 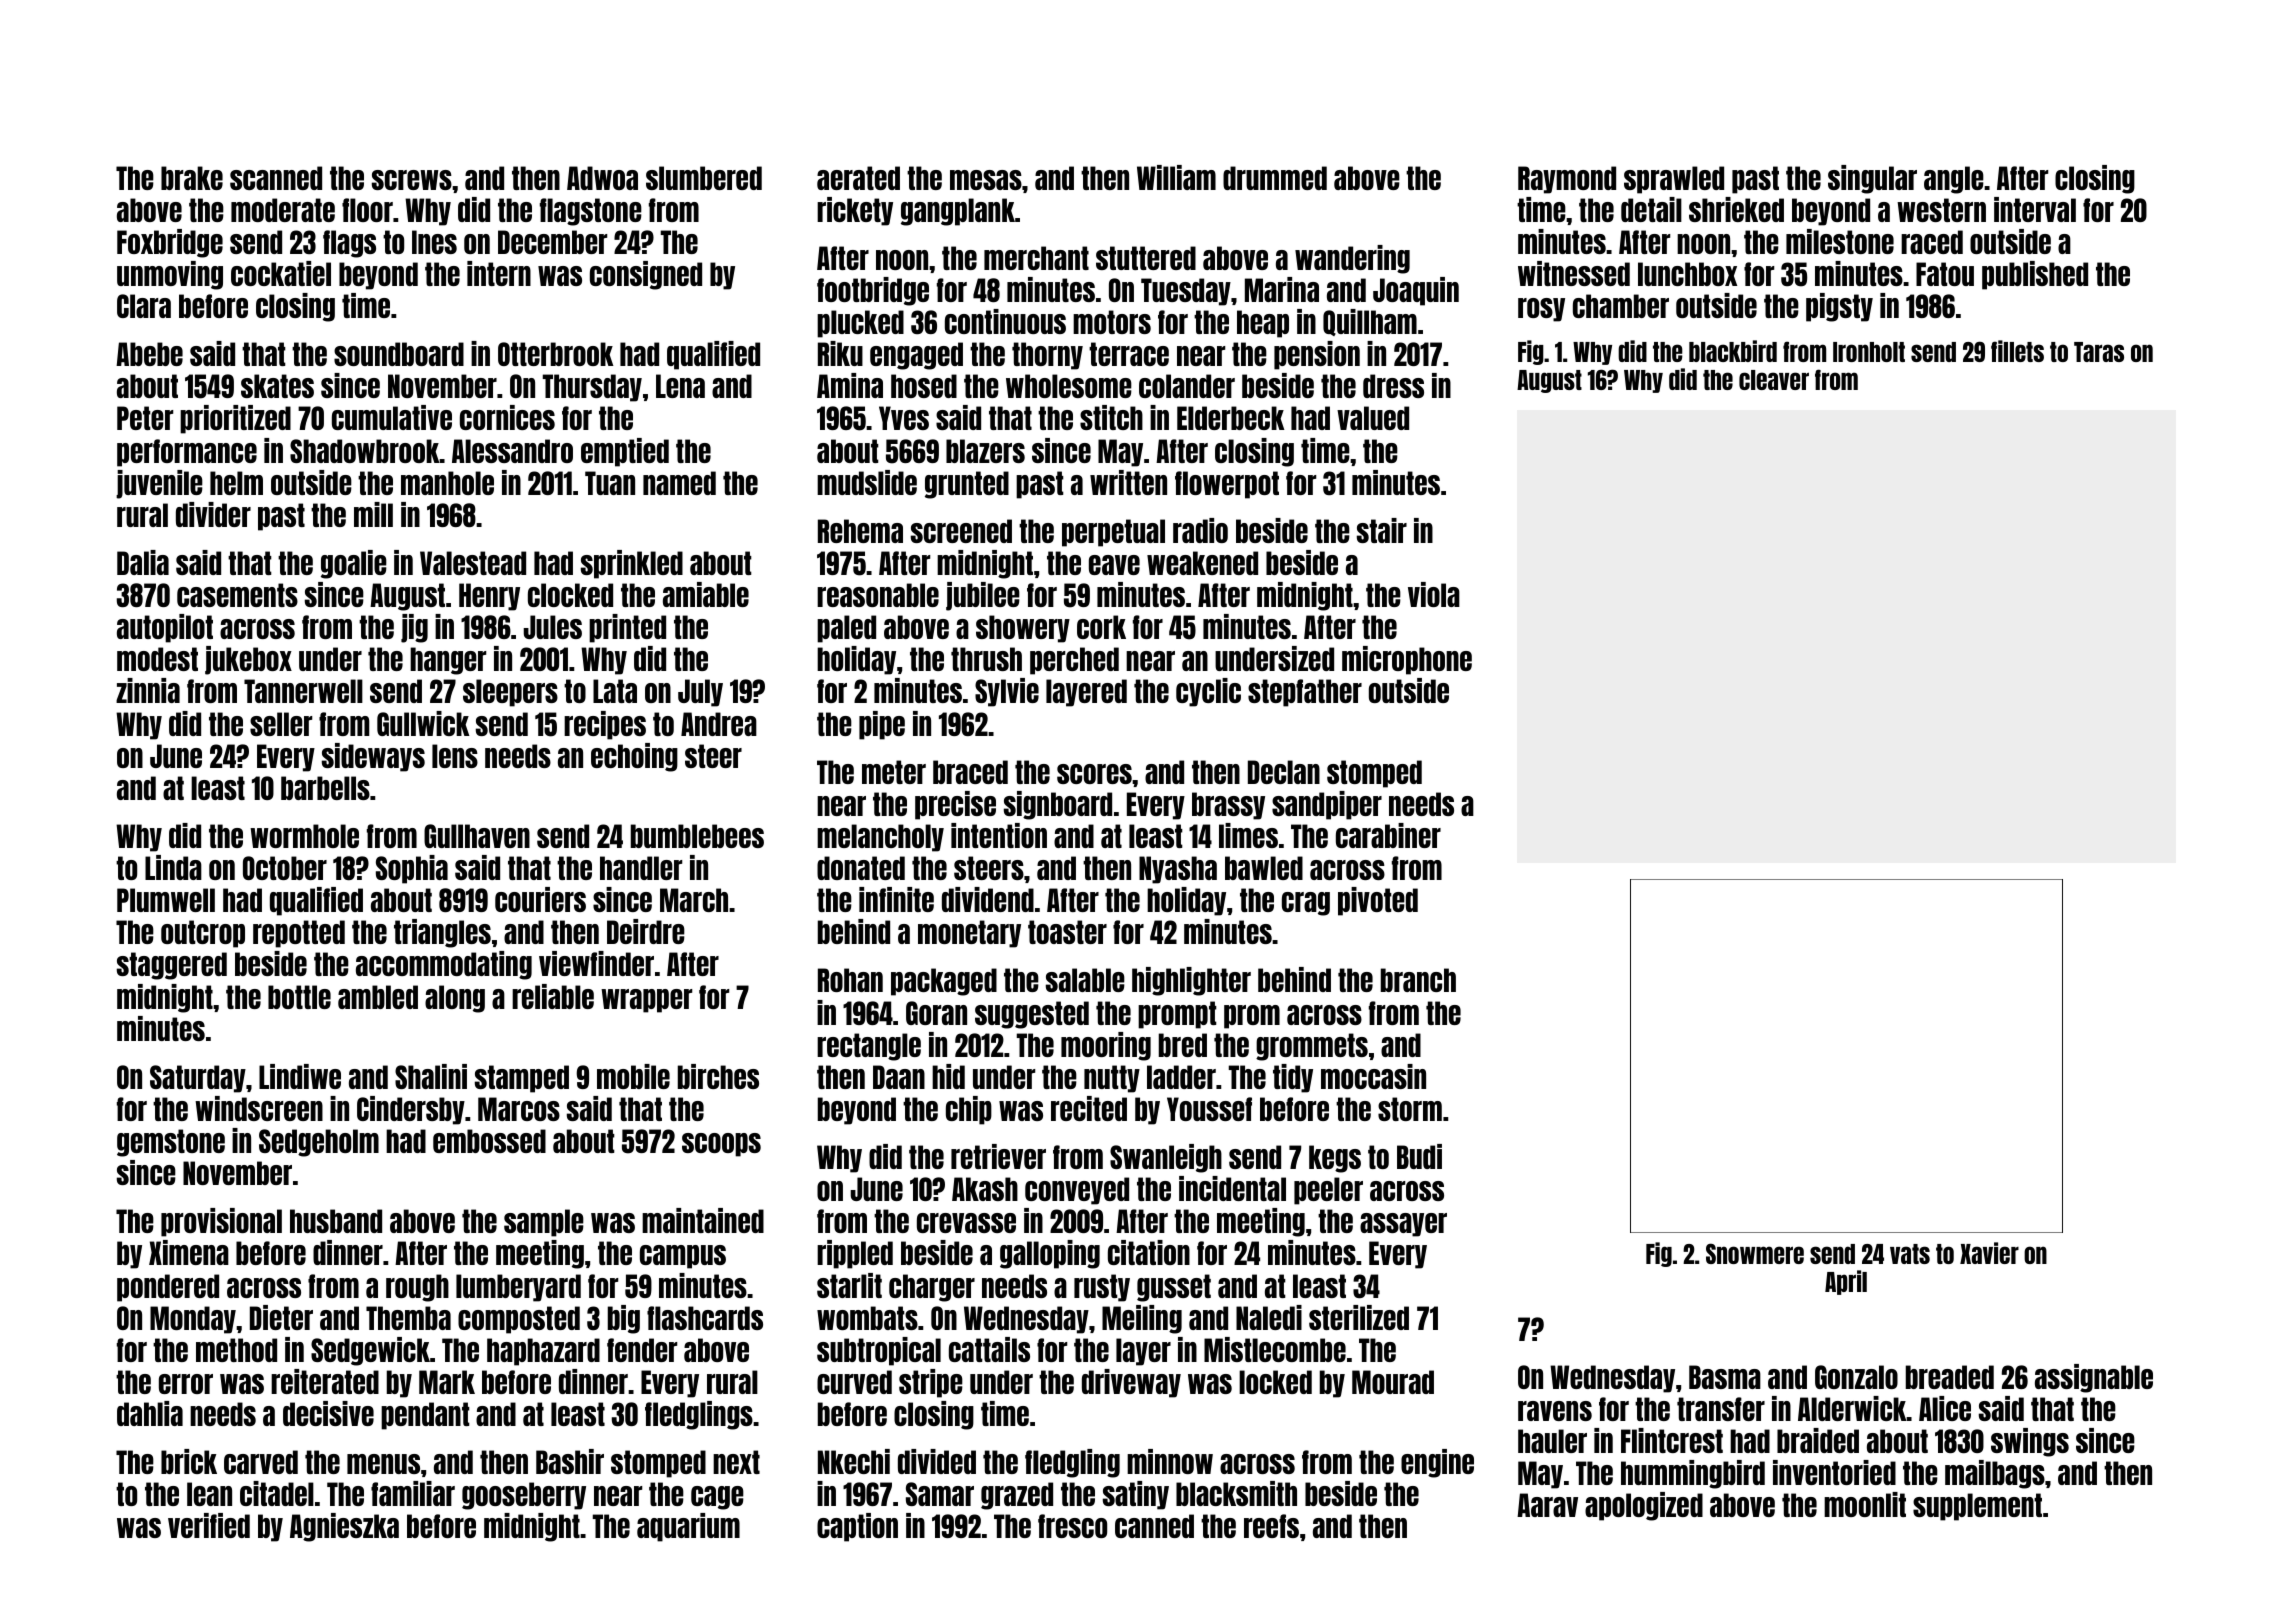 What do you see at coordinates (1370, 322) in the screenshot?
I see `Quillham` at bounding box center [1370, 322].
